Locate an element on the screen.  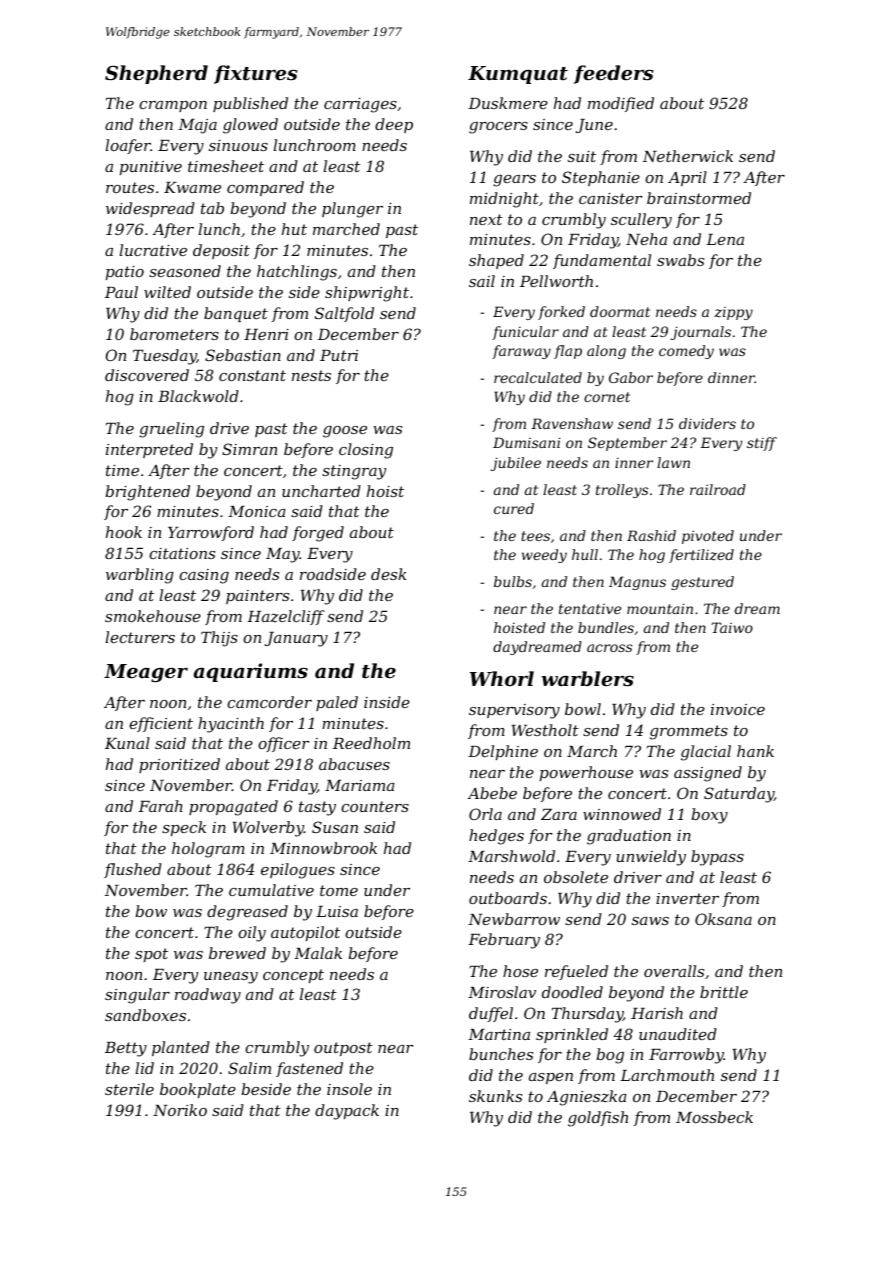
boxy is located at coordinates (710, 816).
